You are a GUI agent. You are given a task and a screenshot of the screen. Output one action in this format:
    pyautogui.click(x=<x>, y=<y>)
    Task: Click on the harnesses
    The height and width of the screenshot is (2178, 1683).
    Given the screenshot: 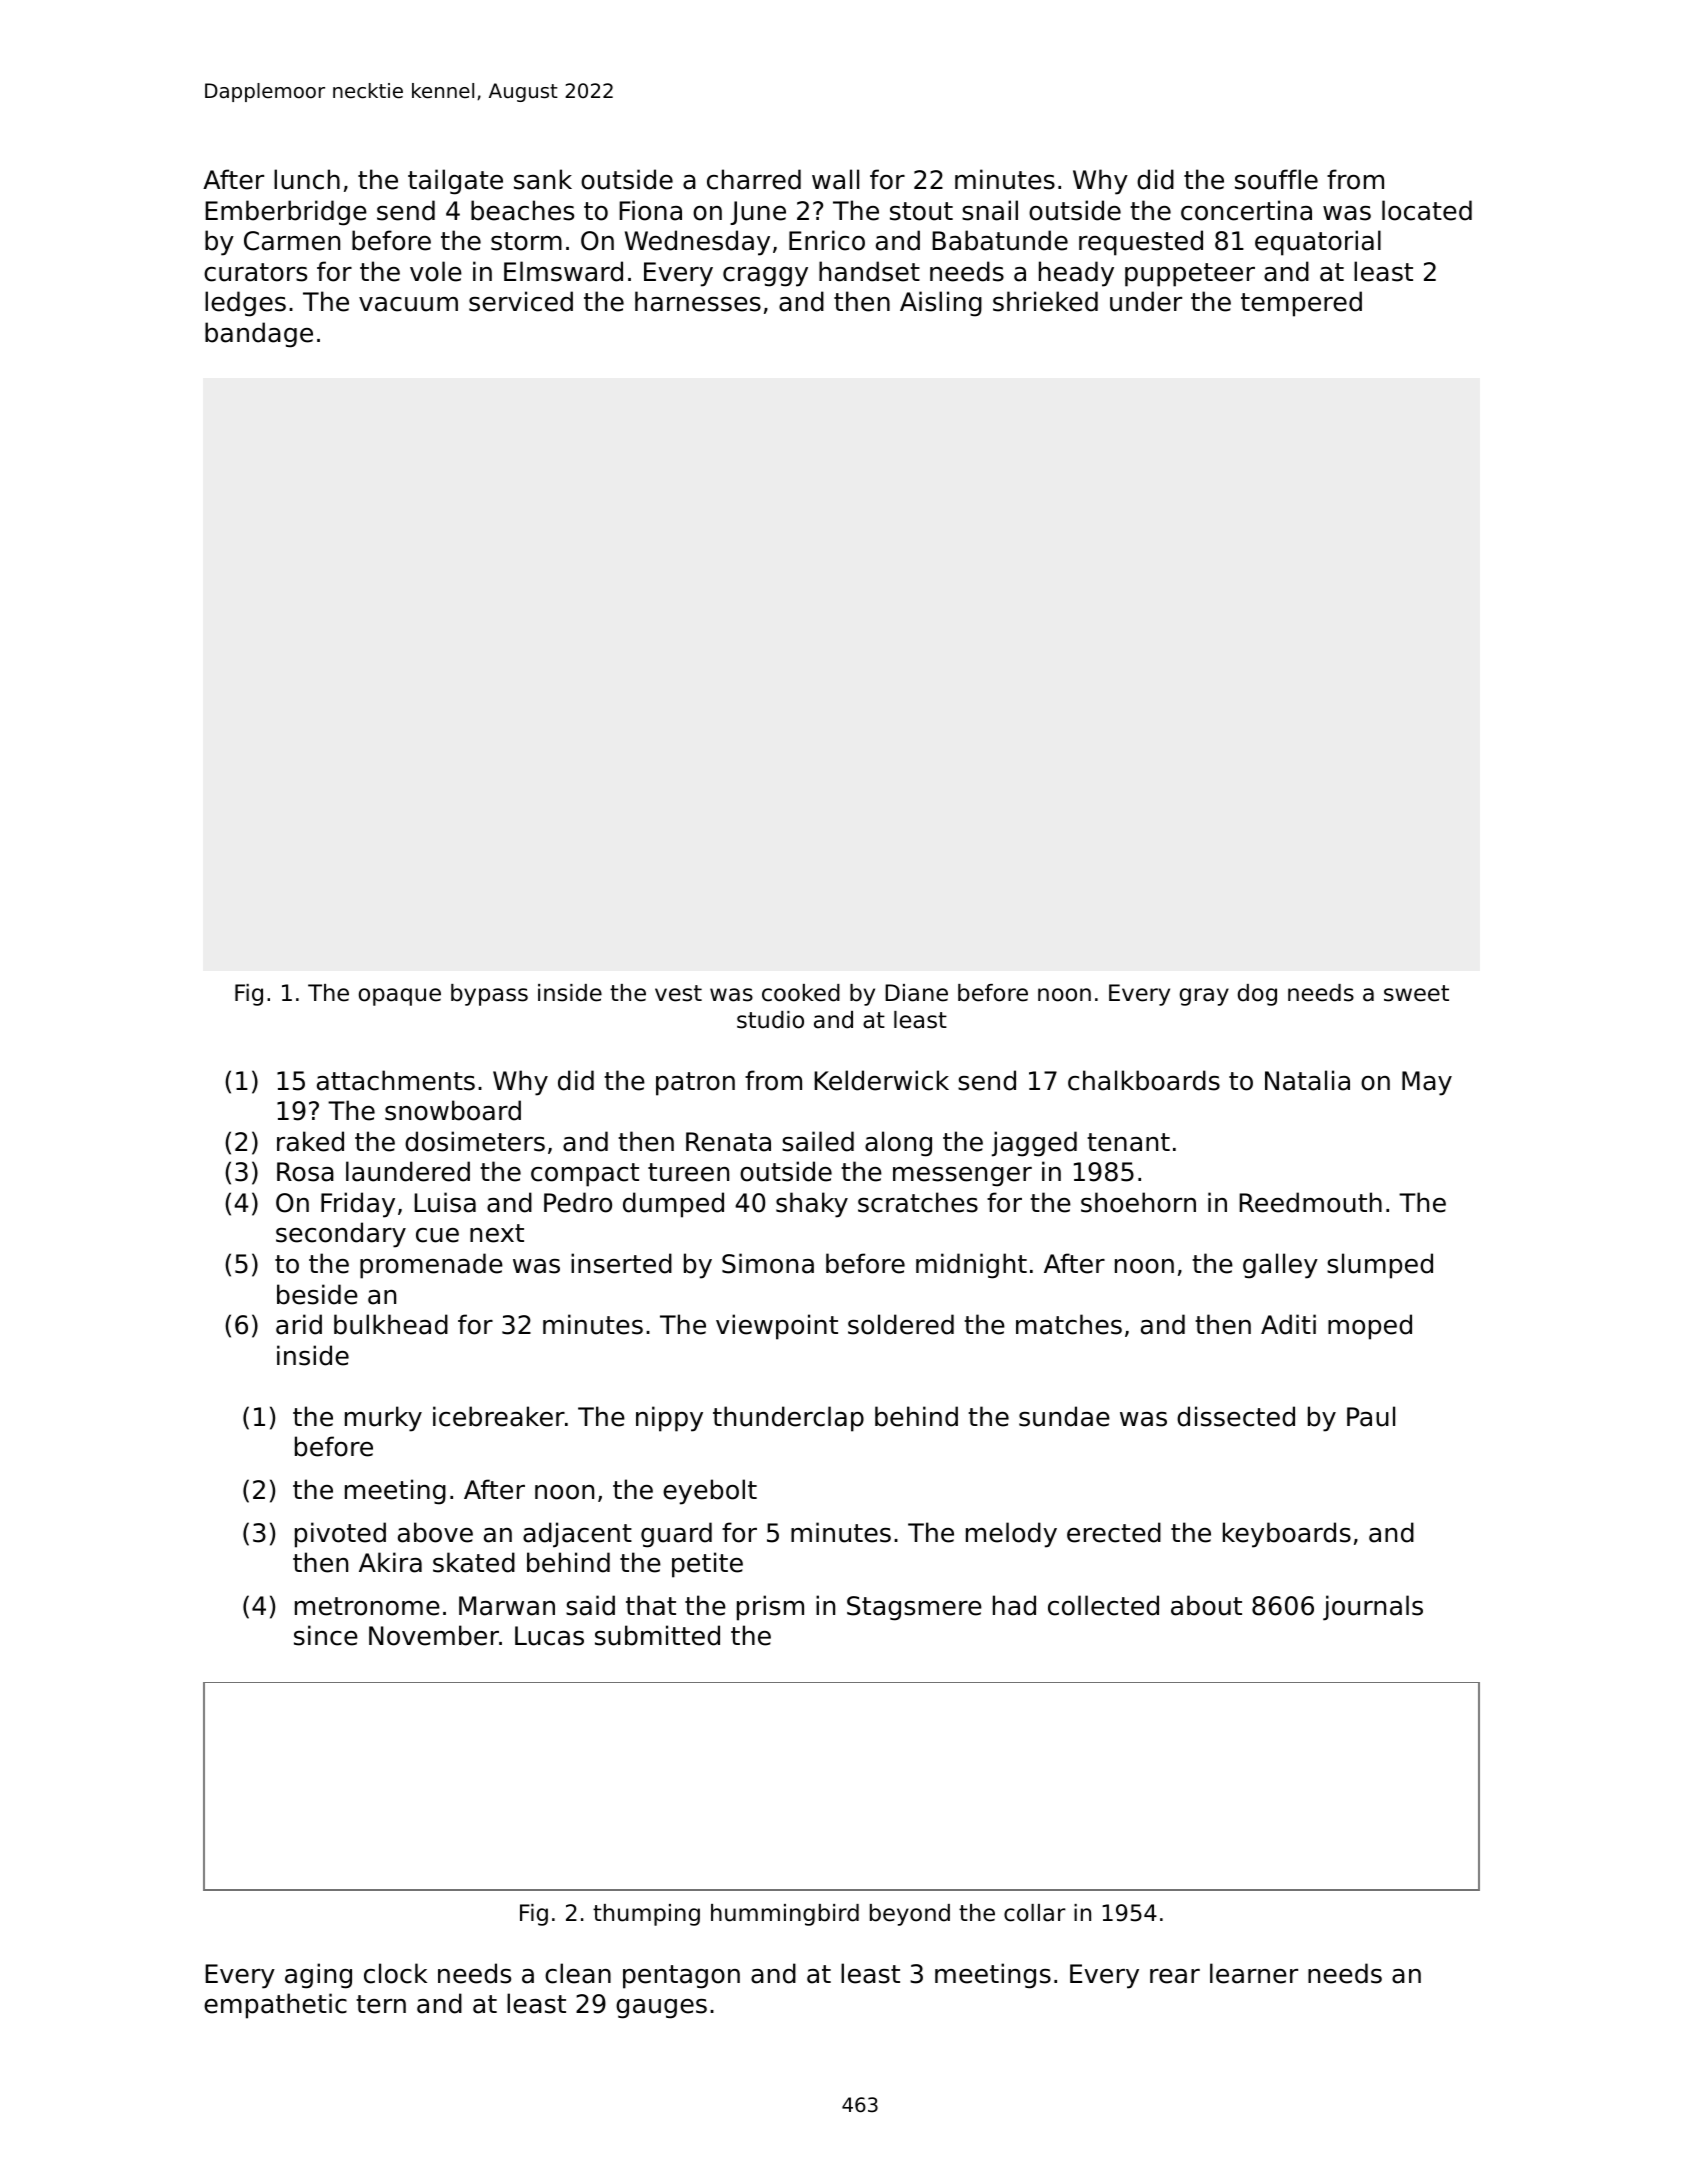 What is the action you would take?
    pyautogui.click(x=698, y=301)
